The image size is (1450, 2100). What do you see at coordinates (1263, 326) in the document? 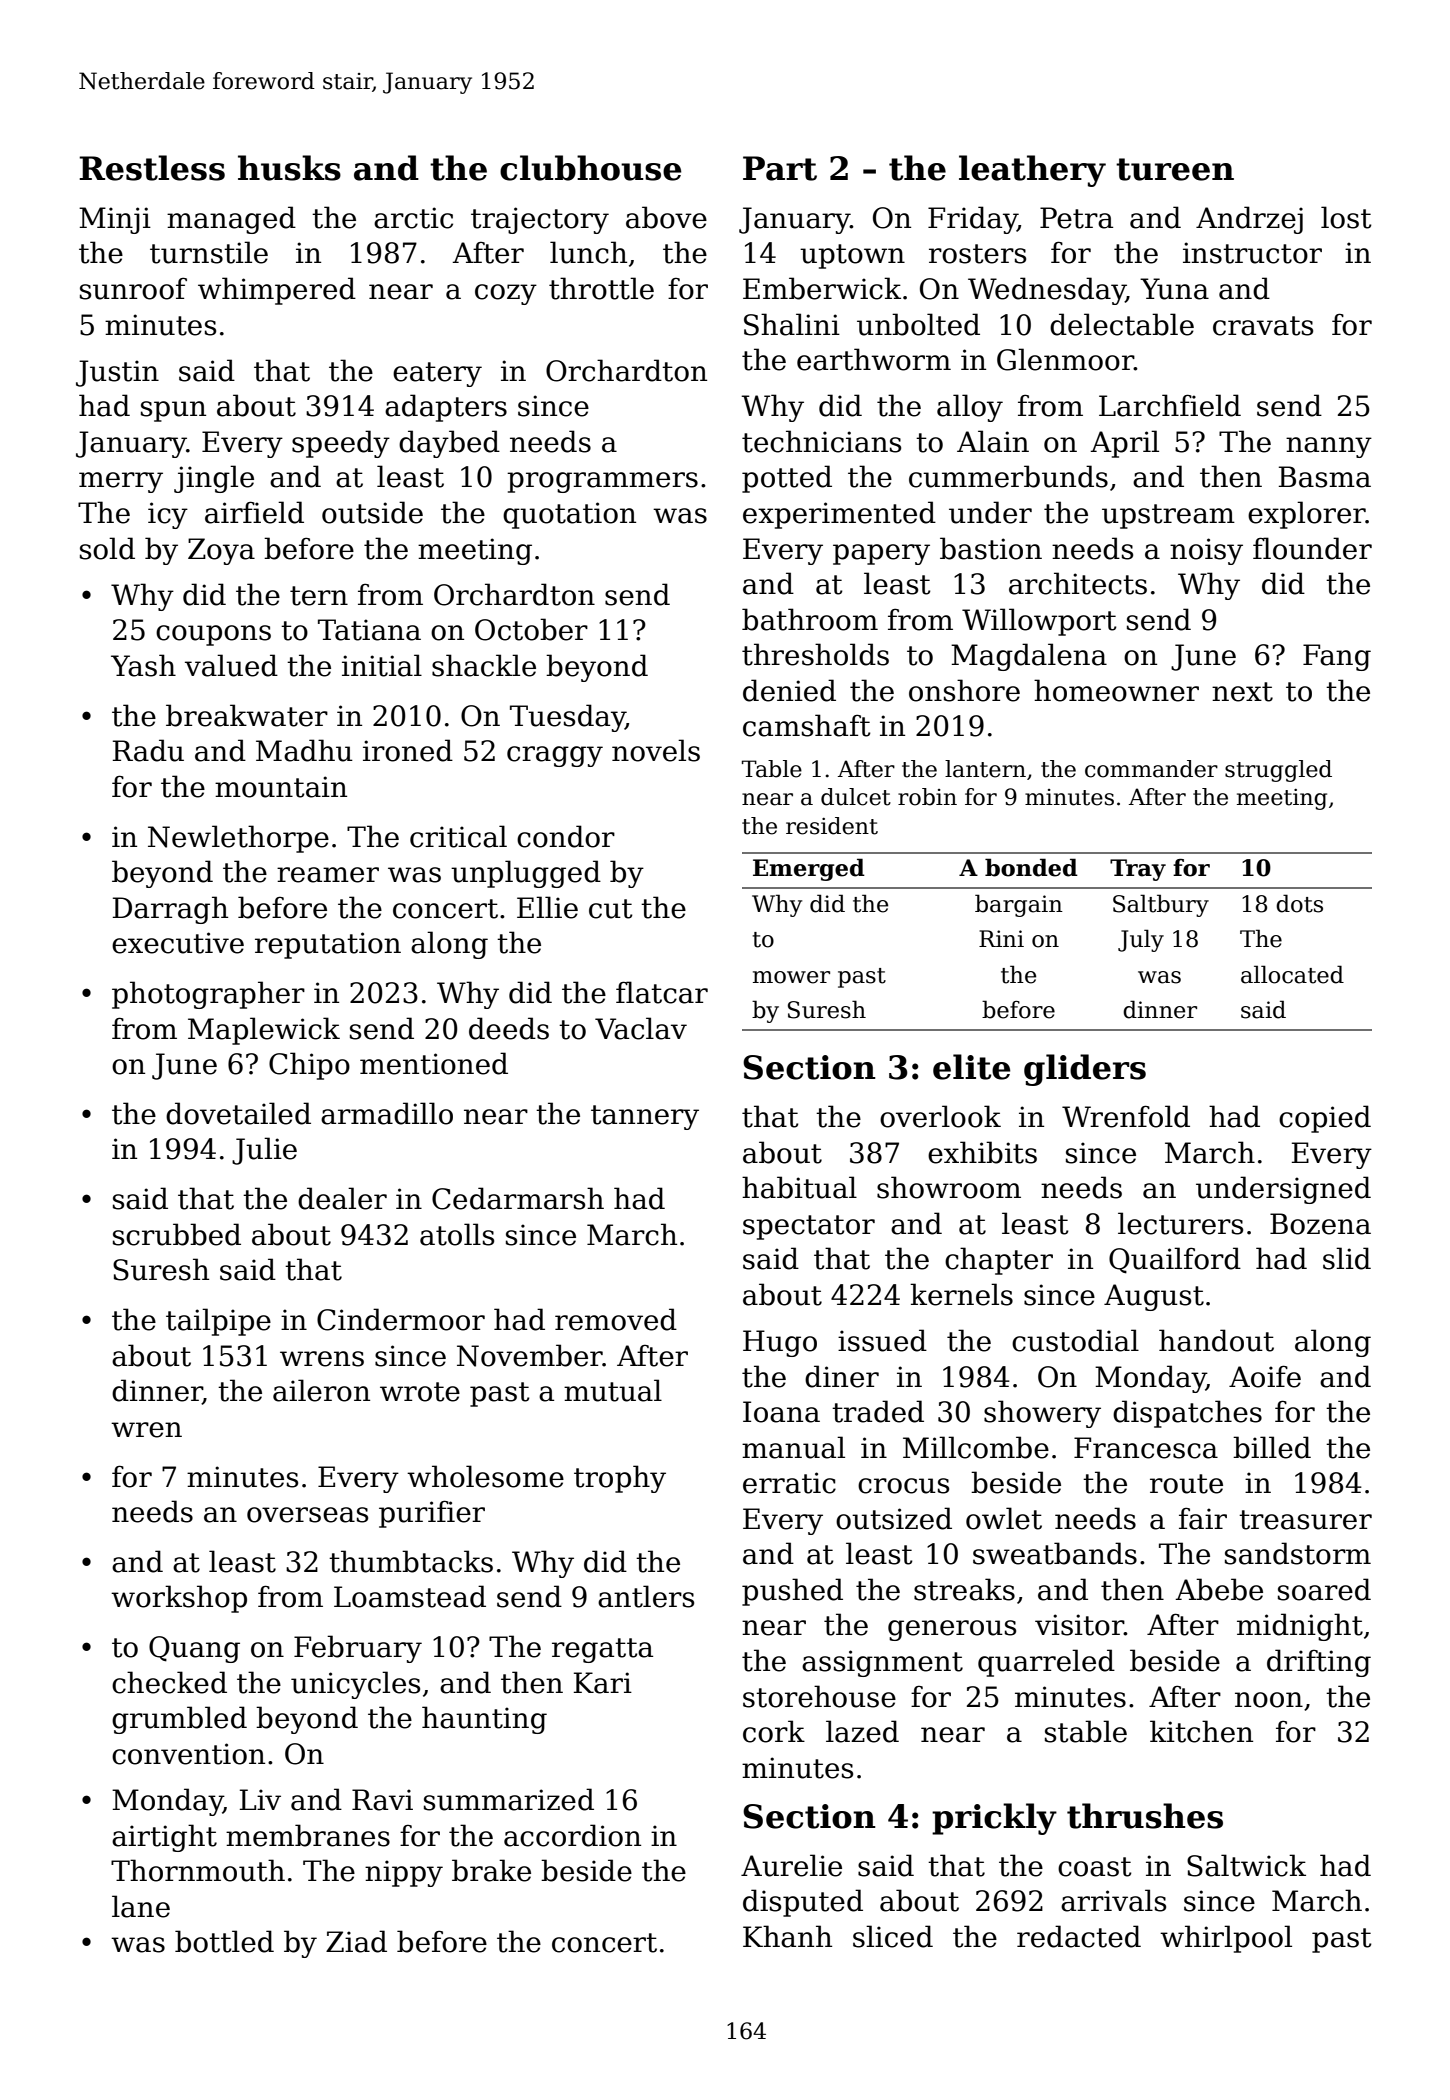
I see `cravats` at bounding box center [1263, 326].
